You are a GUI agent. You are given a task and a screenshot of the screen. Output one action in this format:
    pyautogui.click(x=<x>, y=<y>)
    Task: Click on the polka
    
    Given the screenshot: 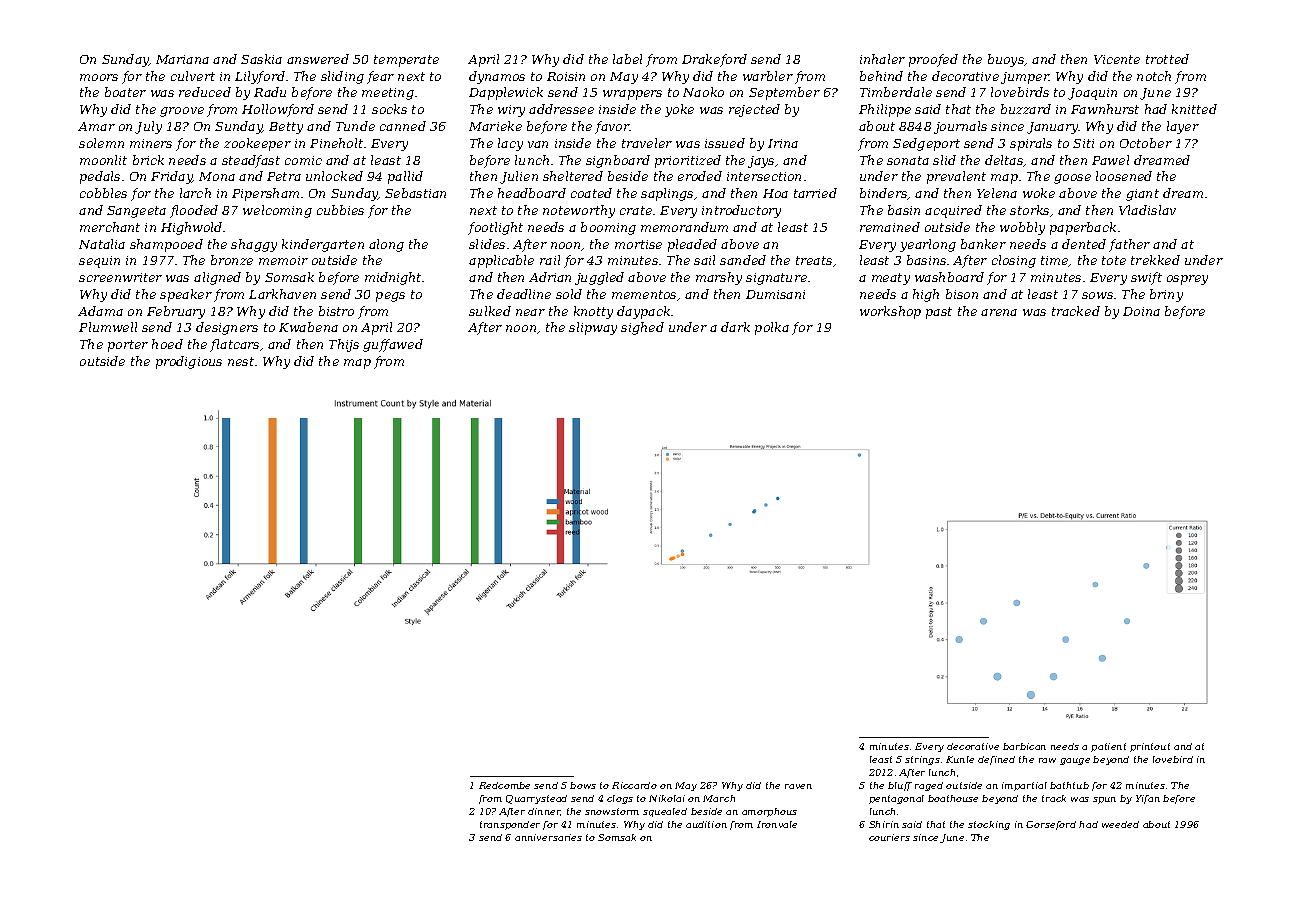 What is the action you would take?
    pyautogui.click(x=772, y=328)
